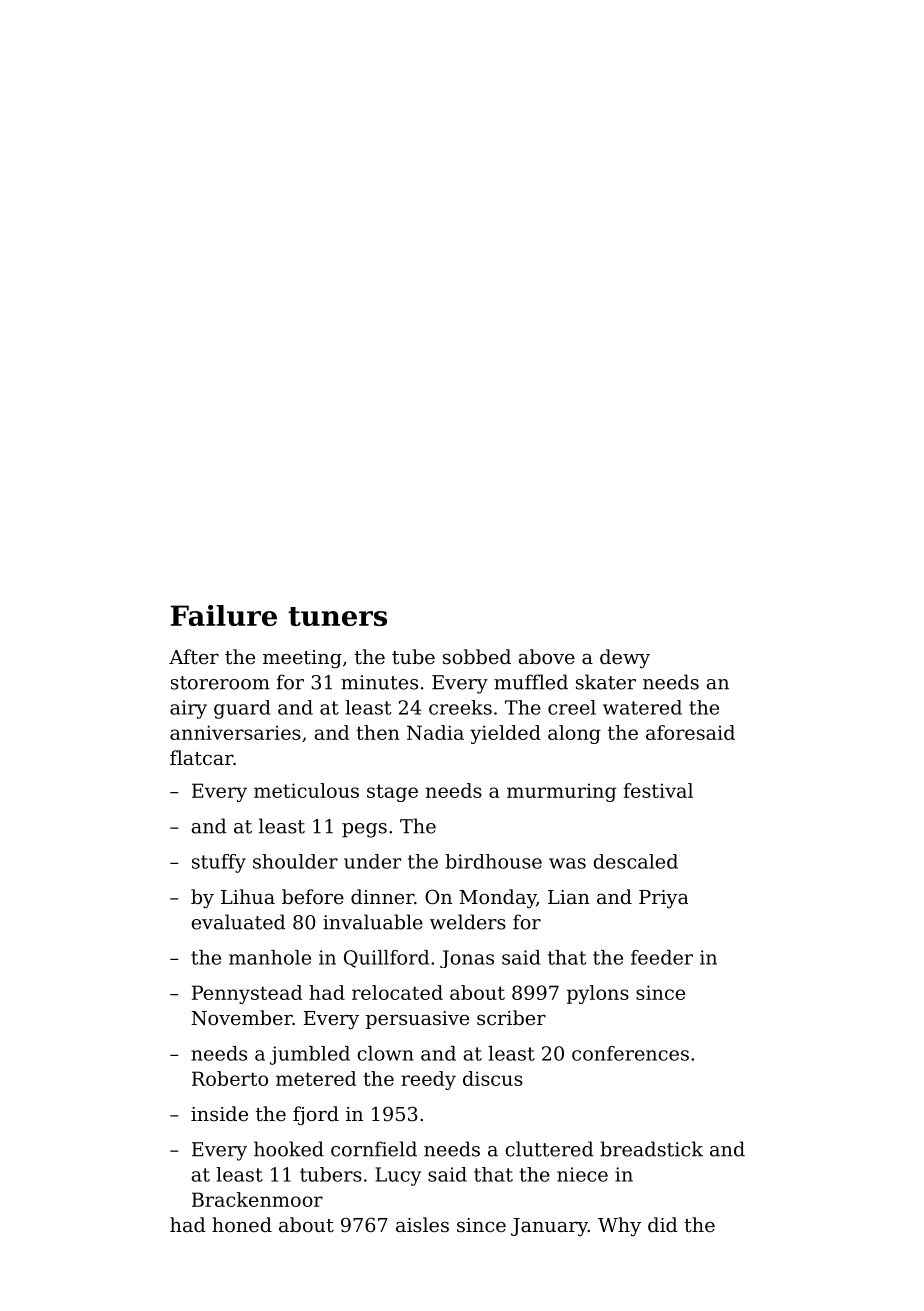 Image resolution: width=924 pixels, height=1311 pixels. I want to click on honed, so click(242, 1224).
